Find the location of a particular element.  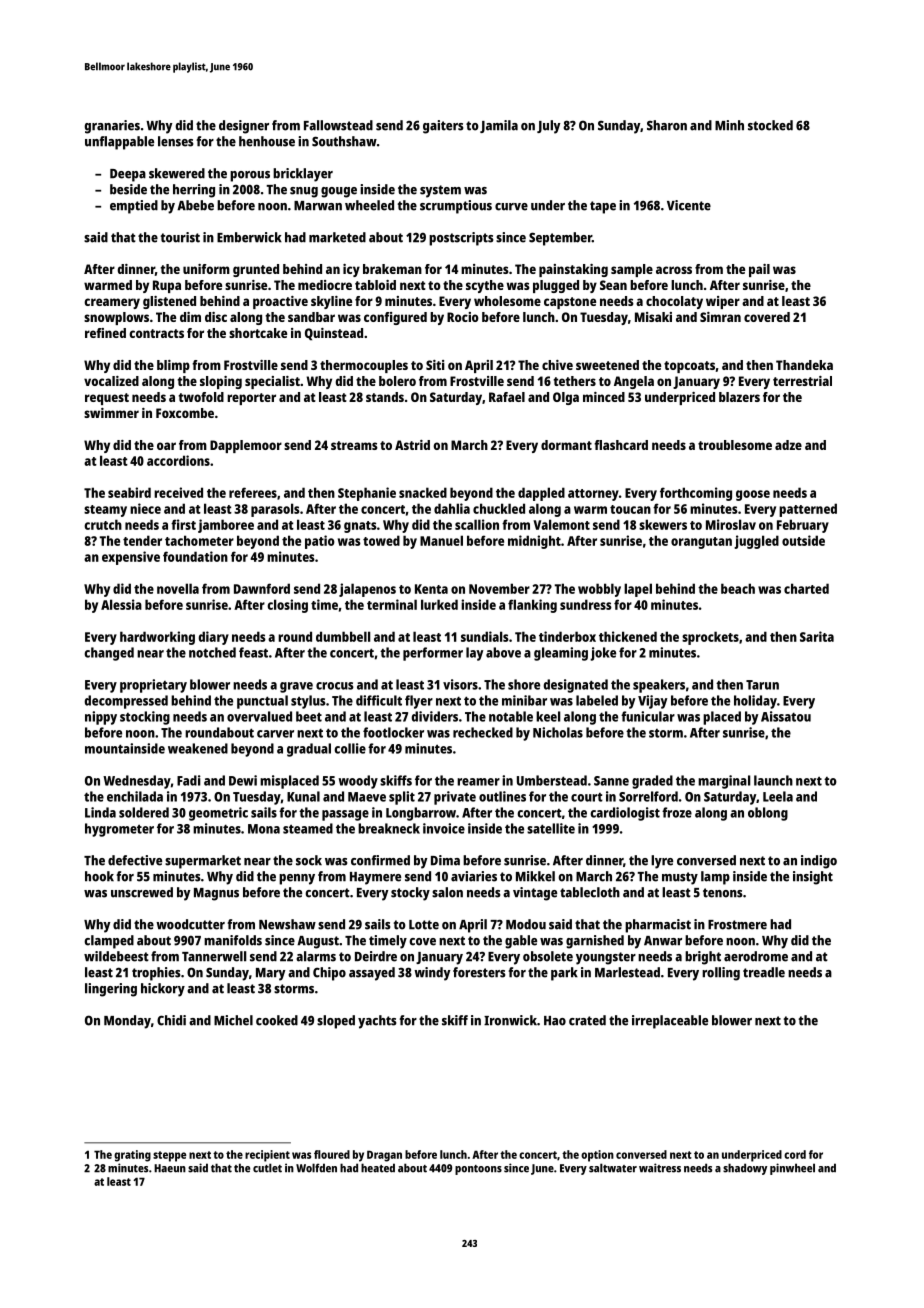

musty is located at coordinates (680, 878).
